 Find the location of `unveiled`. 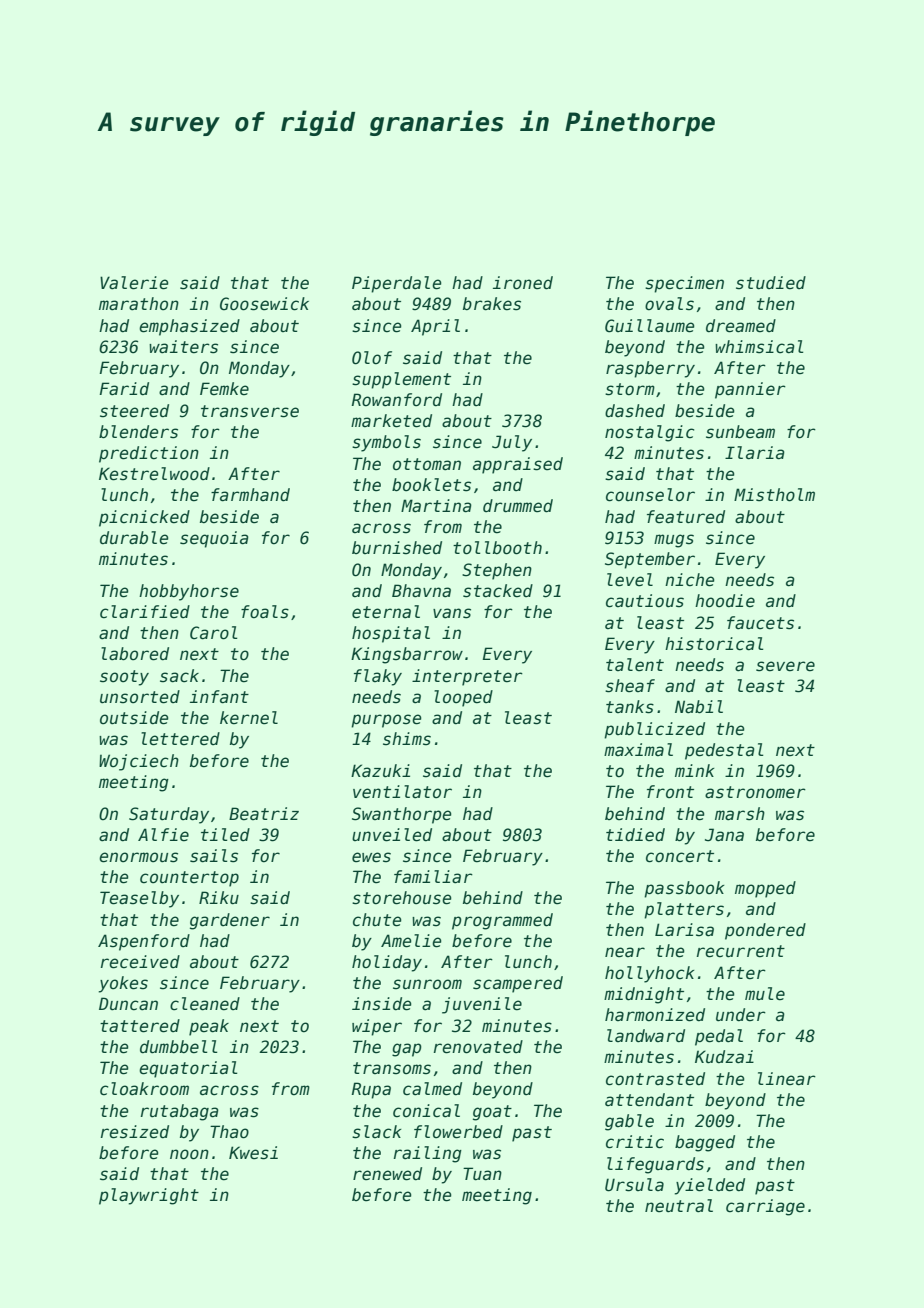

unveiled is located at coordinates (392, 835).
